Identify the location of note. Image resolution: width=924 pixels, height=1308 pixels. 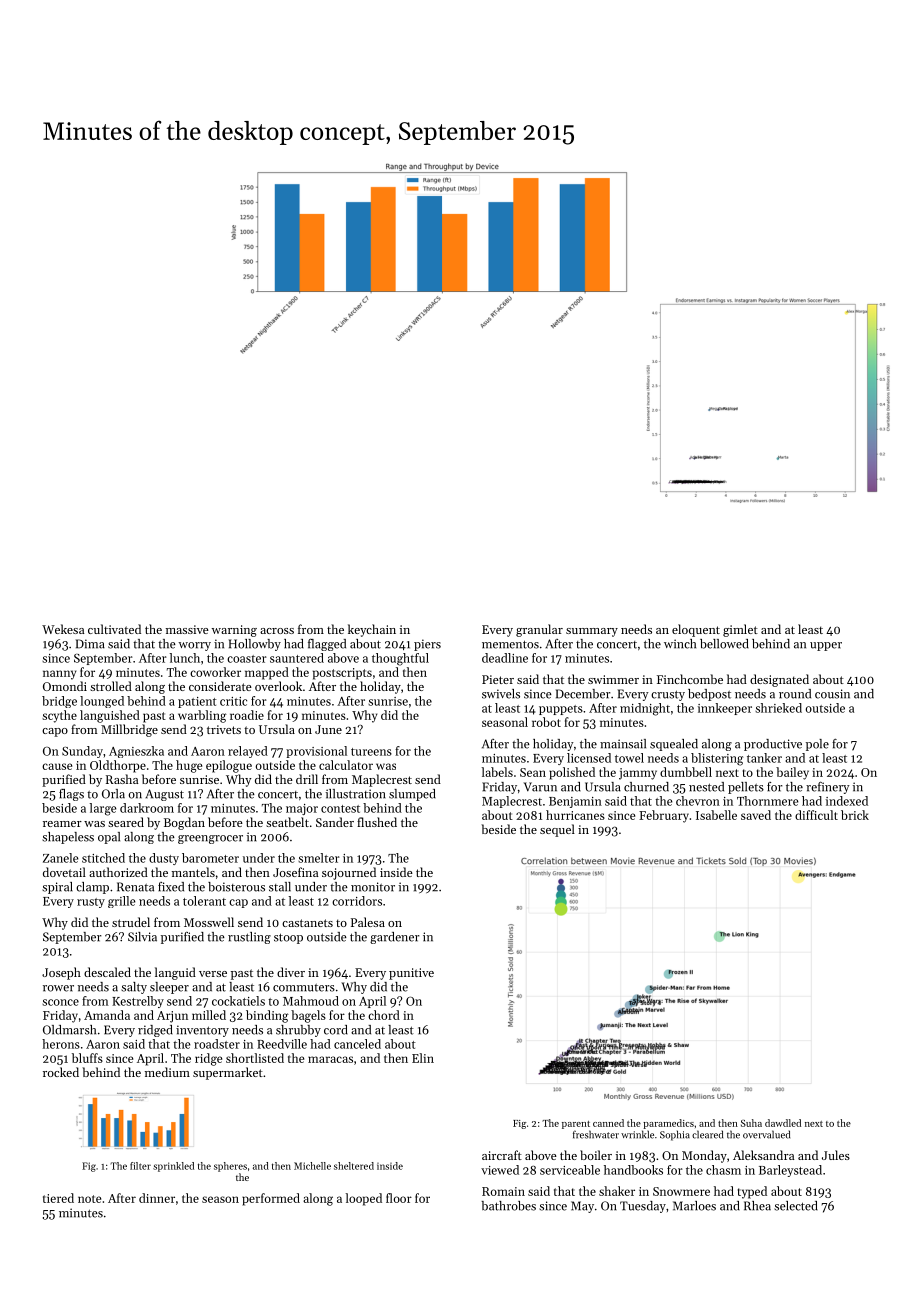
(89, 1199).
